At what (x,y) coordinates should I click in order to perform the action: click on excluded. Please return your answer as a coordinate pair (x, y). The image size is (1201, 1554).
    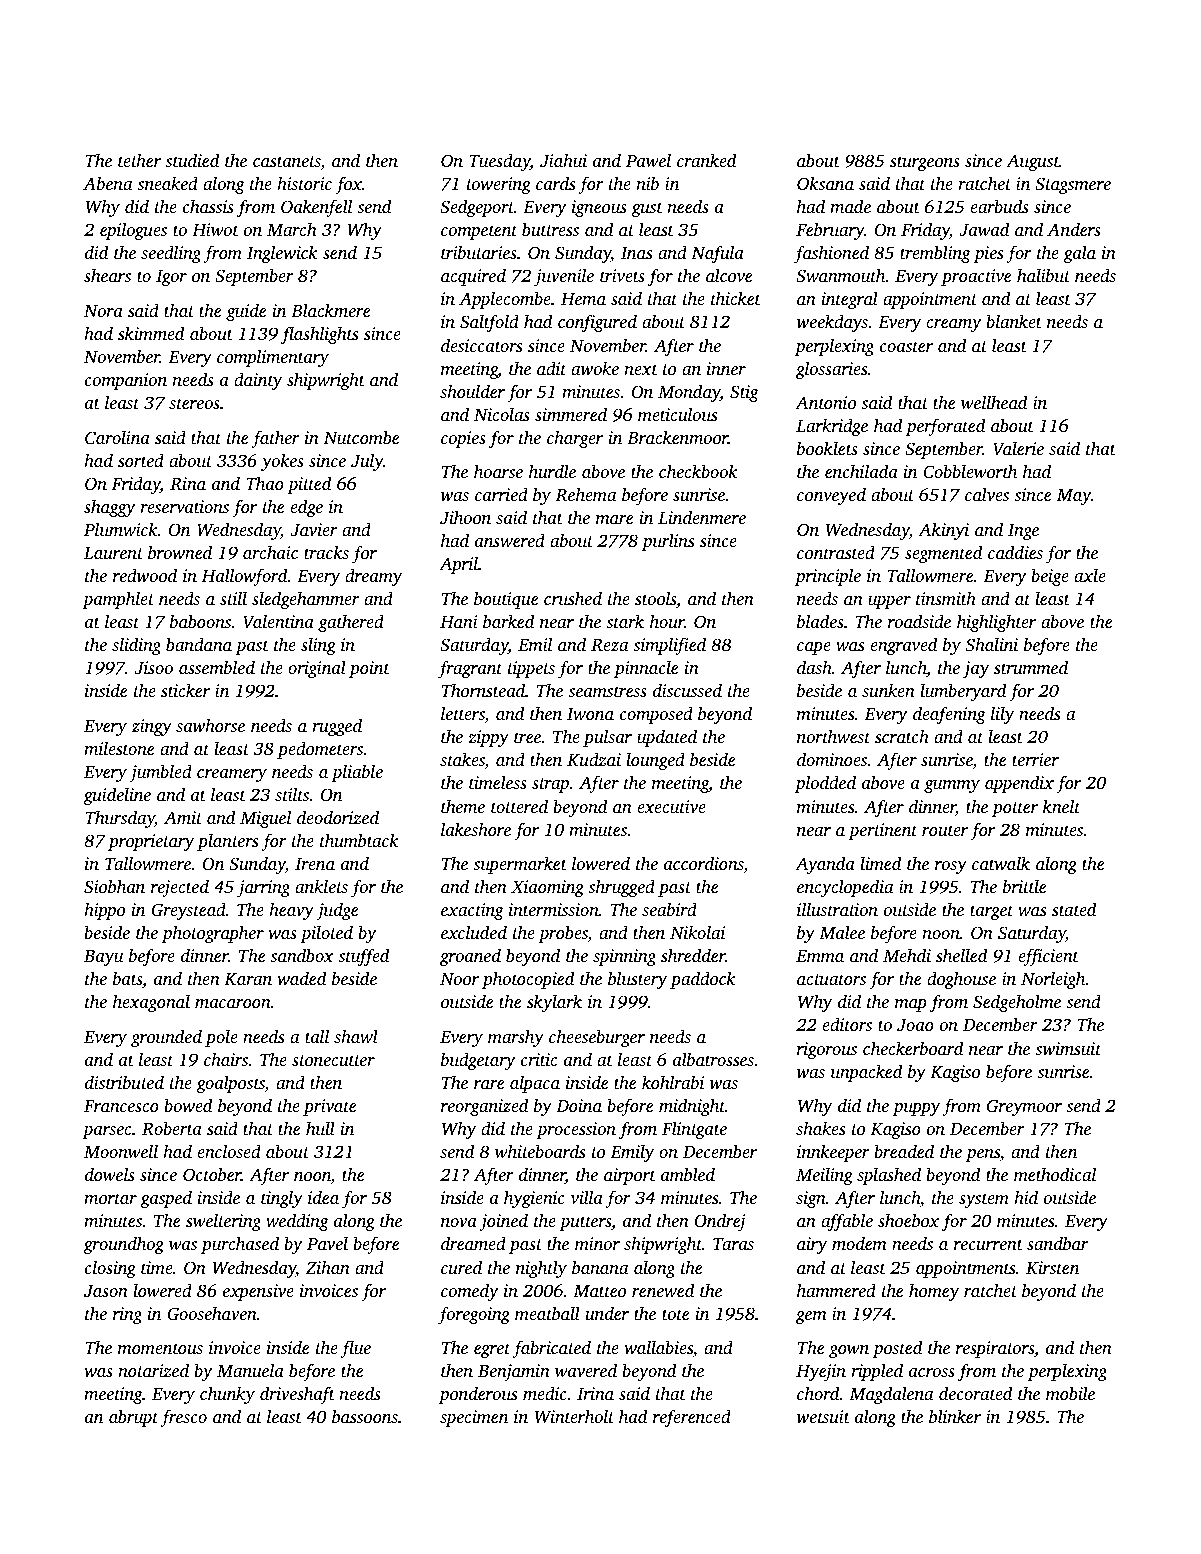
    Looking at the image, I should click on (474, 932).
